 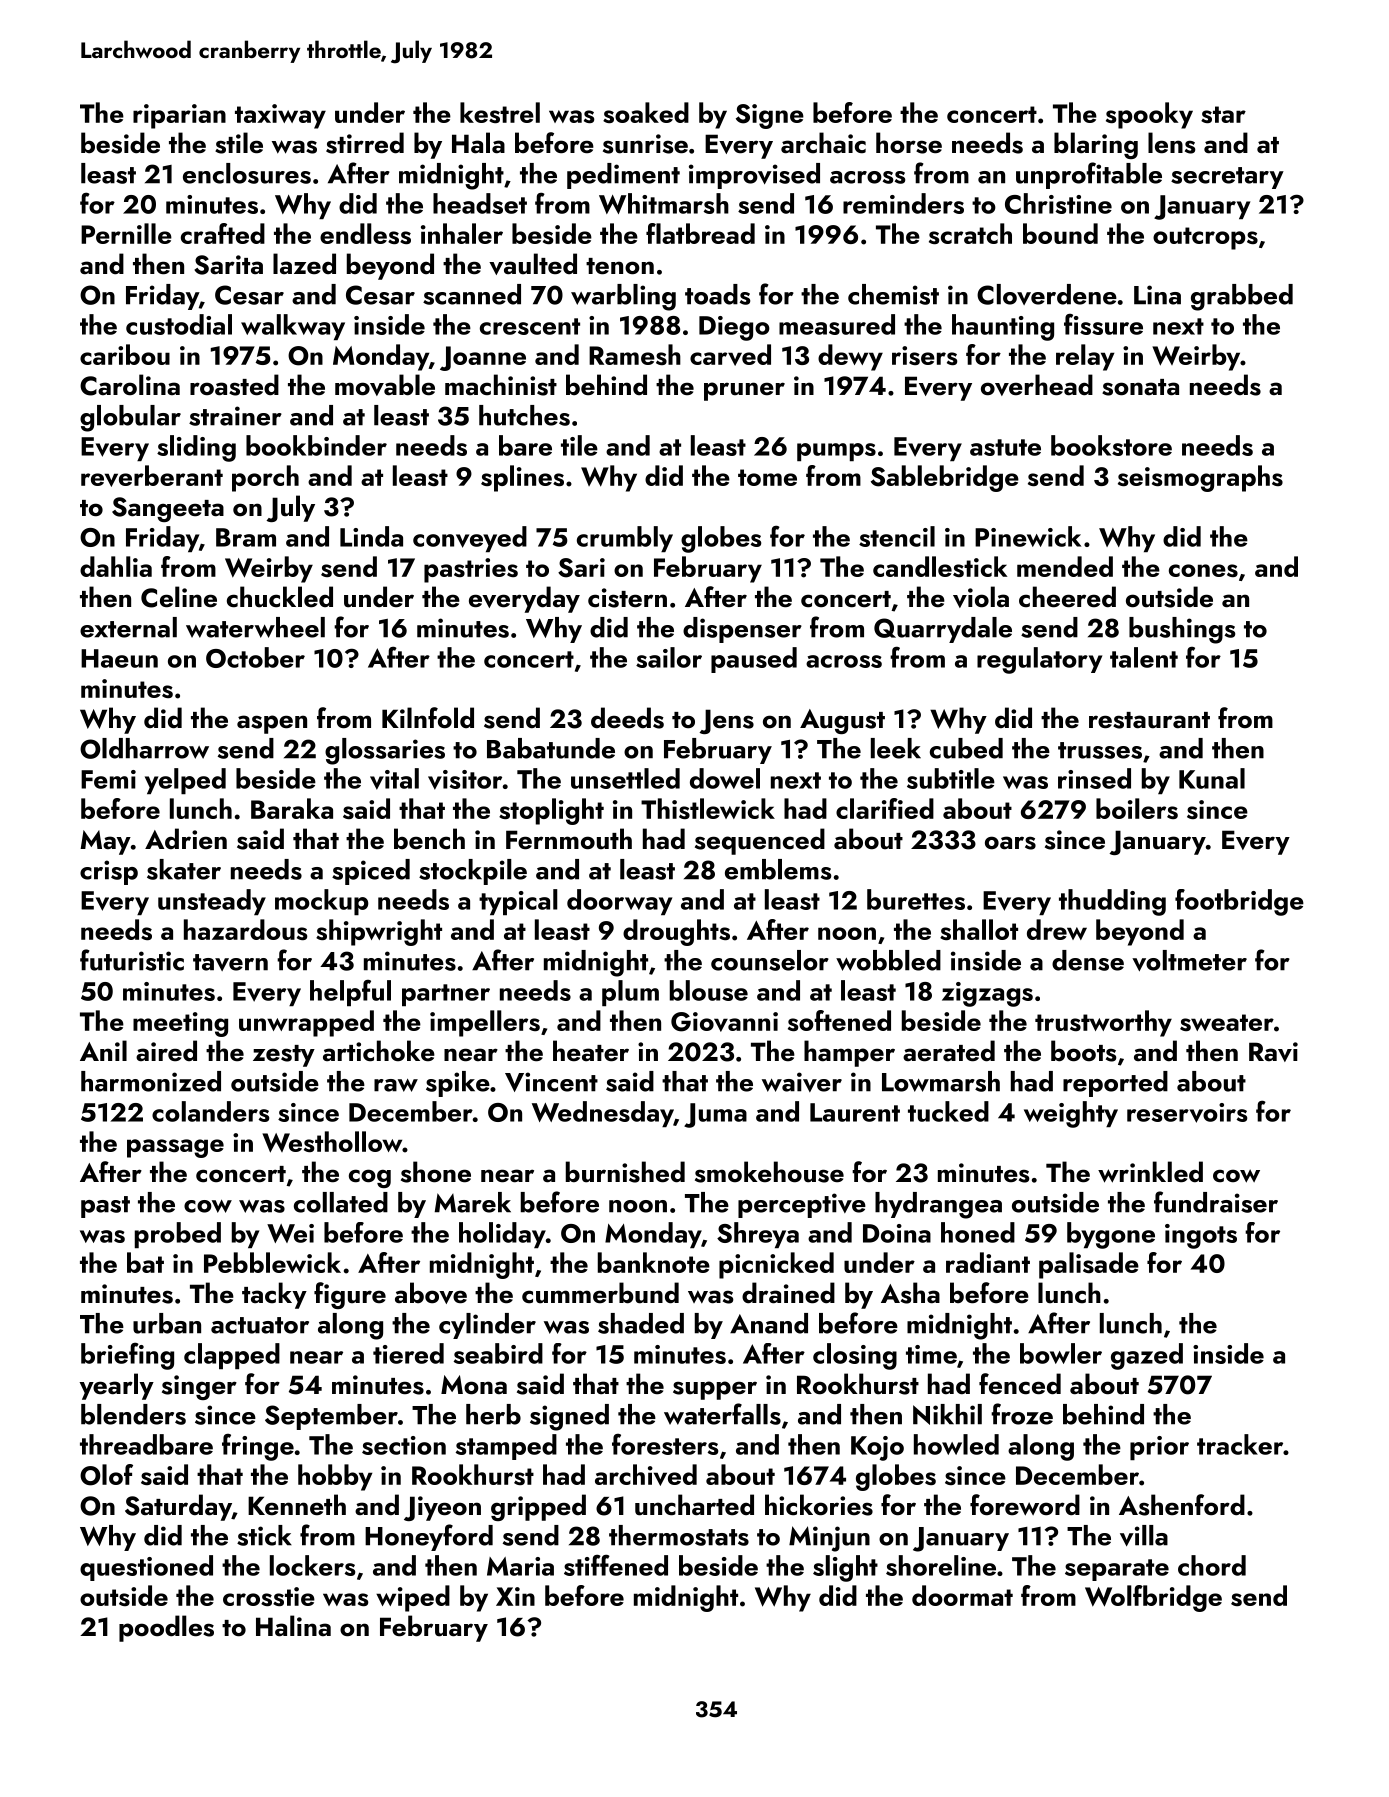 What do you see at coordinates (665, 1444) in the image?
I see `foresters` at bounding box center [665, 1444].
